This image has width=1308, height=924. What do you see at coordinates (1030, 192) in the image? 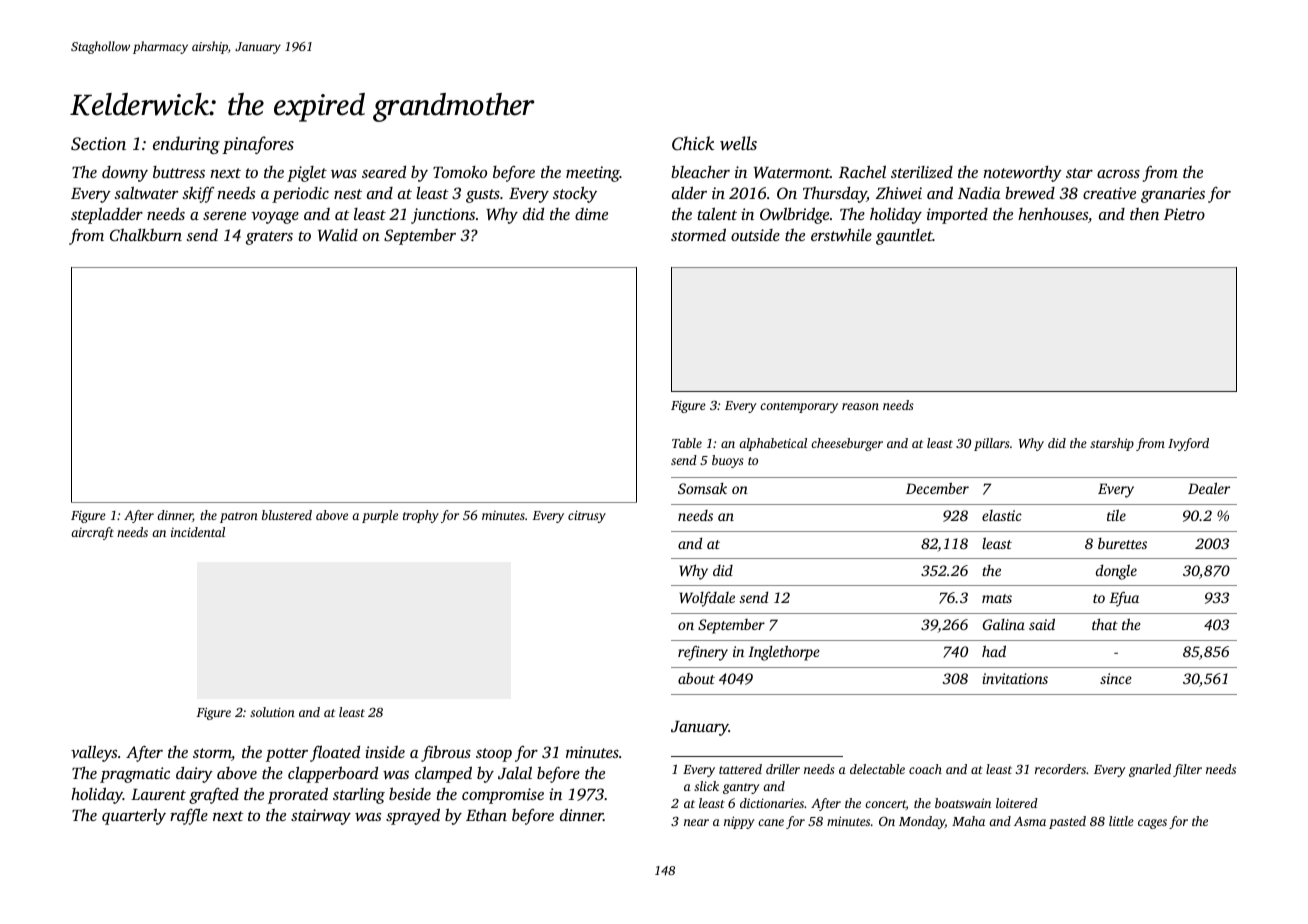
I see `brewed` at bounding box center [1030, 192].
